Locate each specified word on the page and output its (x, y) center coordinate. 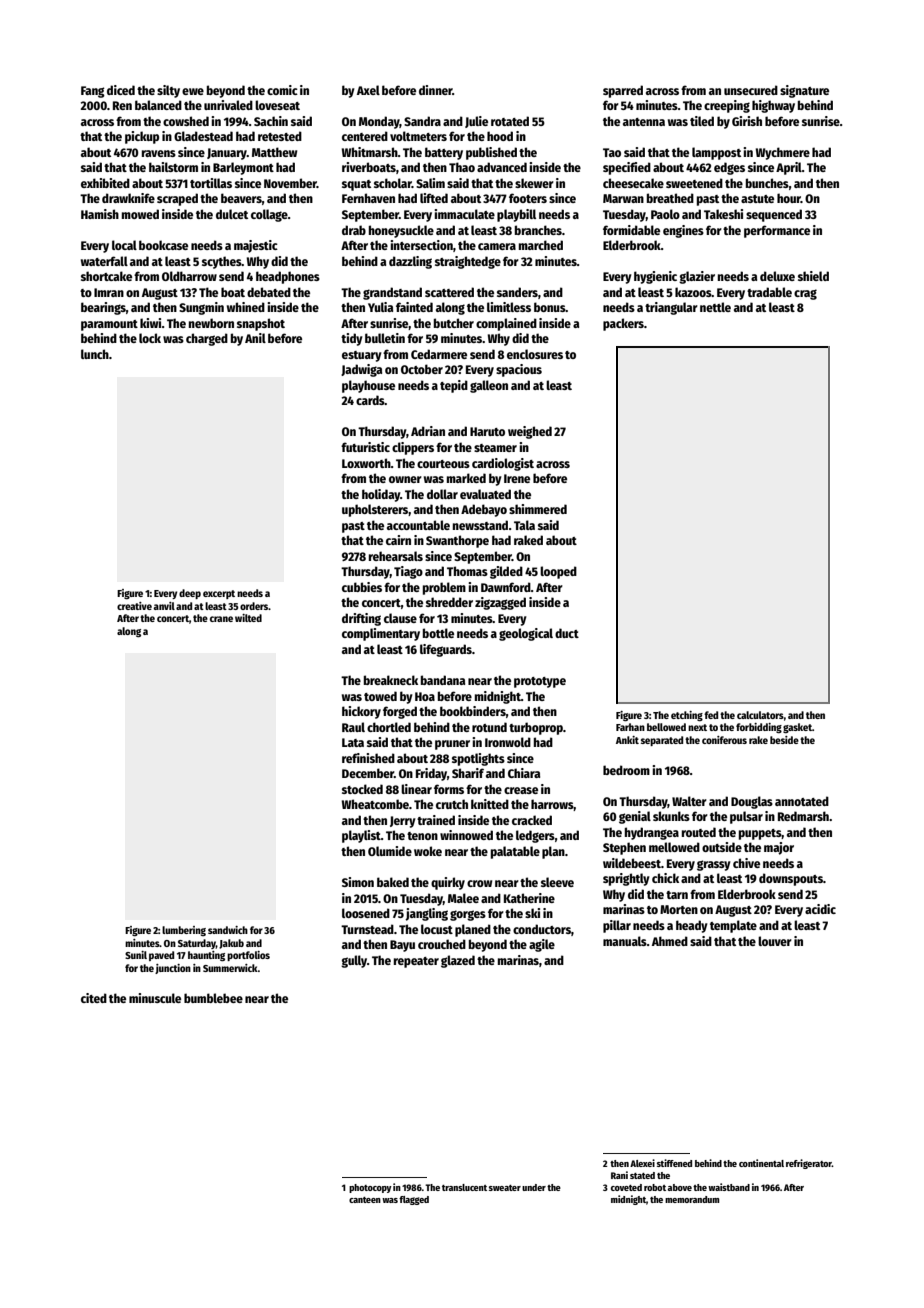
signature (804, 91)
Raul (353, 727)
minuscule (155, 998)
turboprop (536, 728)
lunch (95, 354)
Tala (524, 525)
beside (784, 740)
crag (805, 294)
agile (542, 945)
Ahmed (670, 941)
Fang (93, 92)
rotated (510, 121)
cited (94, 998)
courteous (443, 464)
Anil (255, 338)
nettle (715, 307)
